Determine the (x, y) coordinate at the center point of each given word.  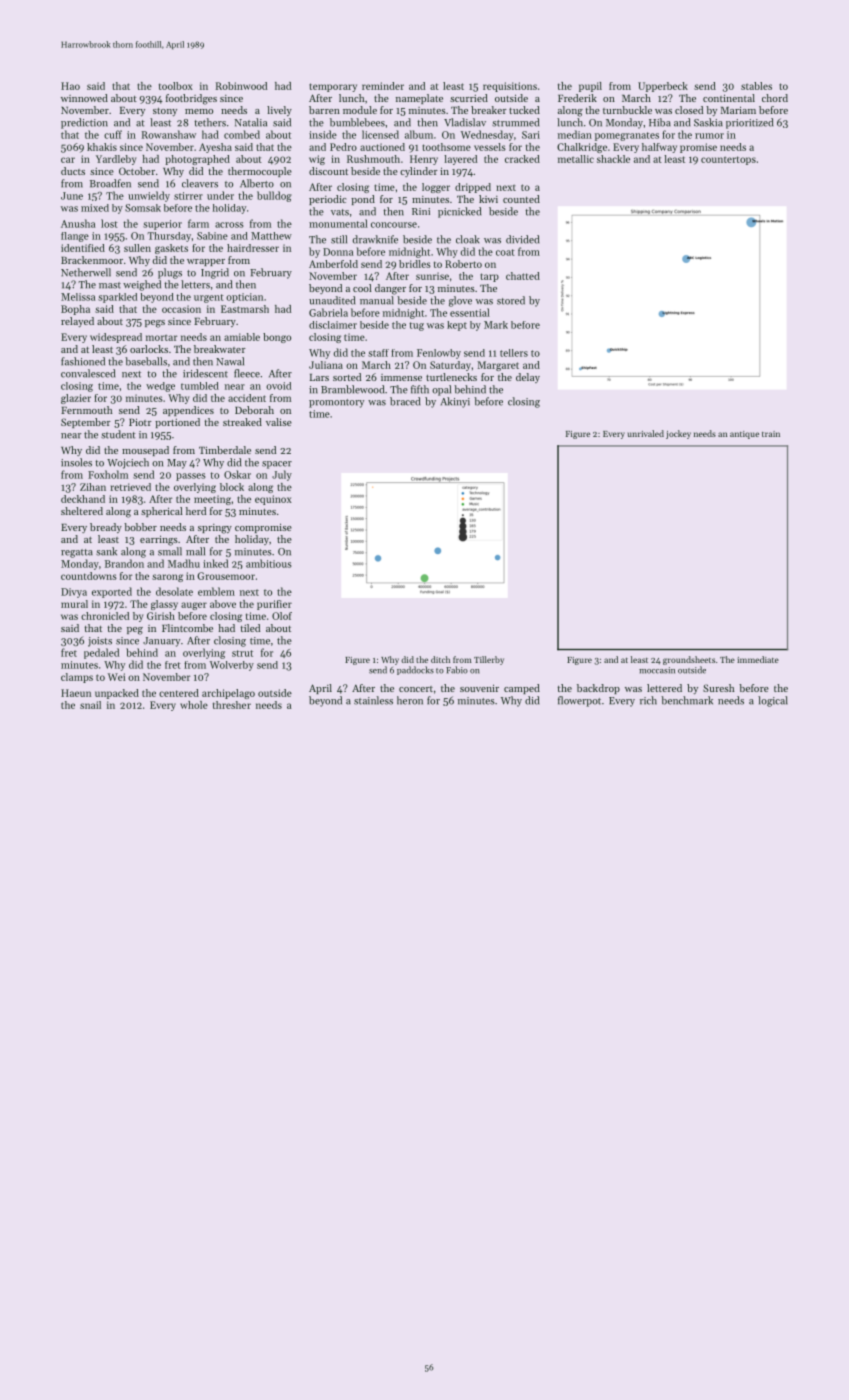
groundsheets (689, 660)
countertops (728, 160)
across (229, 225)
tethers (210, 122)
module (360, 110)
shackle (613, 159)
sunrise (432, 276)
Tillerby (489, 660)
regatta (77, 553)
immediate (758, 659)
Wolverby (232, 666)
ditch (440, 659)
